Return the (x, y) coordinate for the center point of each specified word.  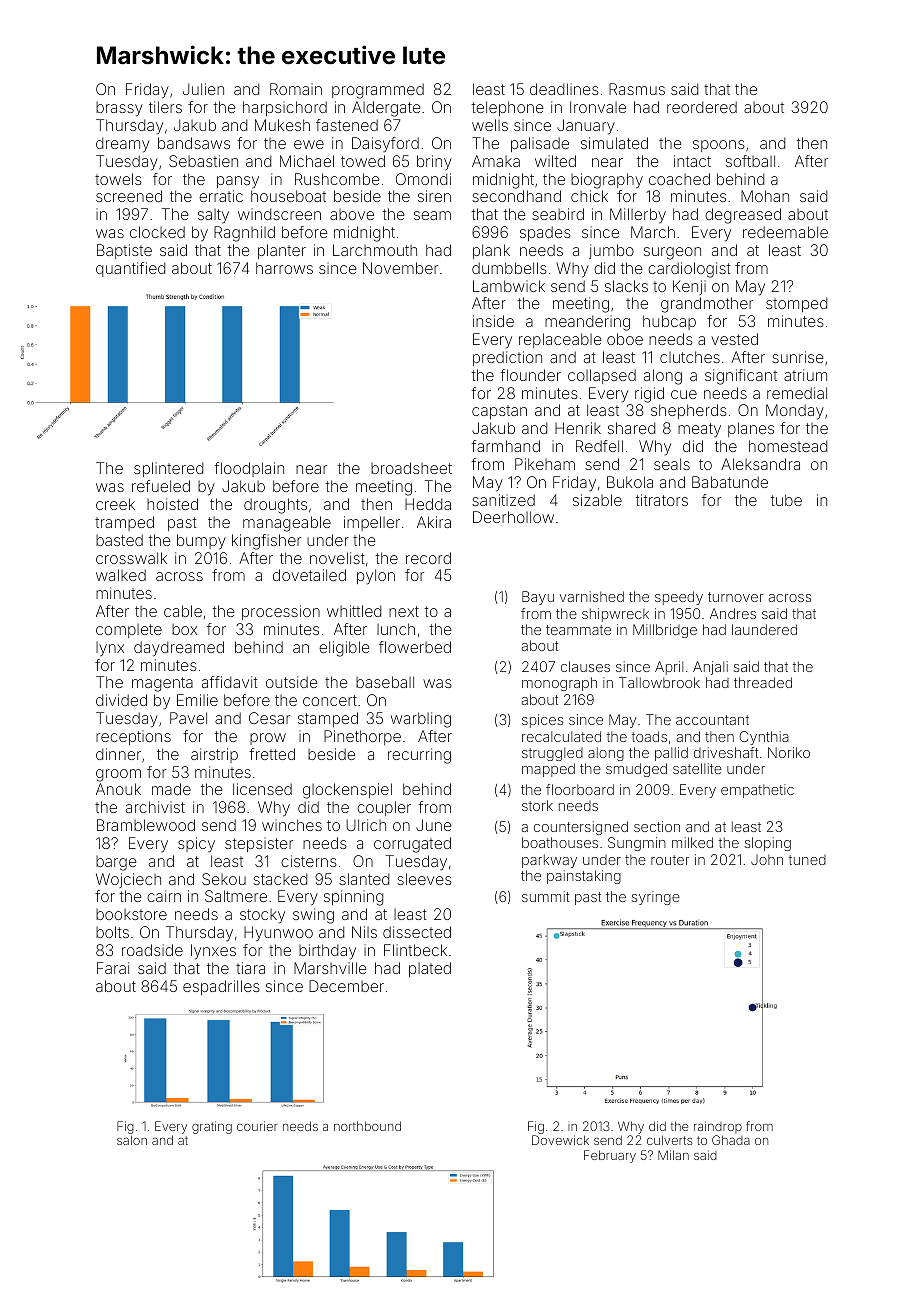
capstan (499, 412)
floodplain (249, 469)
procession (281, 612)
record (428, 558)
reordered (702, 107)
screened (129, 196)
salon (132, 1140)
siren (434, 196)
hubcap (669, 322)
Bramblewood (146, 825)
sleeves (424, 879)
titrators (662, 500)
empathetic (757, 791)
